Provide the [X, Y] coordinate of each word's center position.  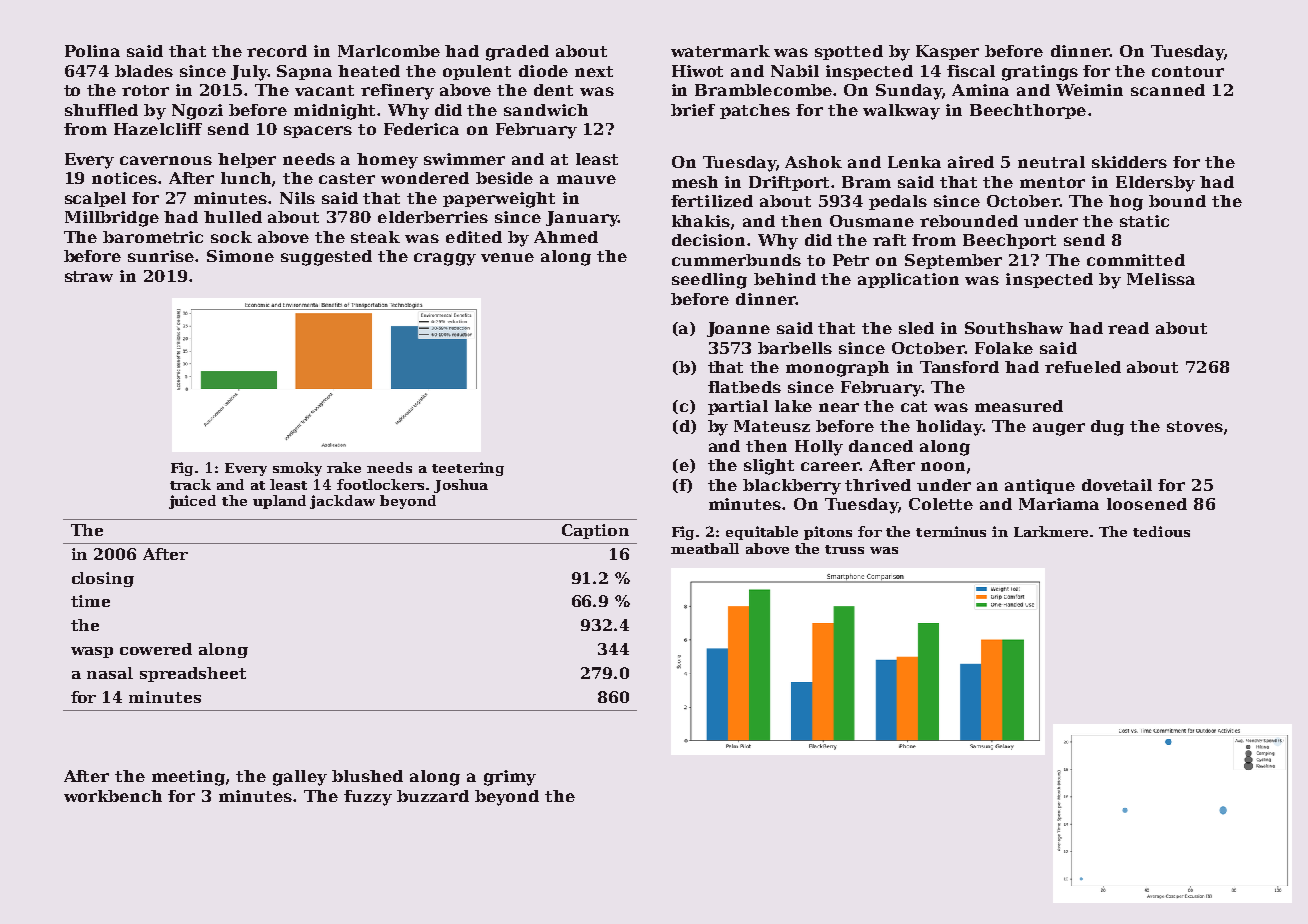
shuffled [101, 110]
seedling [709, 281]
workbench [113, 796]
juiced [192, 502]
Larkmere [1051, 531]
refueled [1083, 367]
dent [553, 90]
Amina [980, 90]
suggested [326, 258]
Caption [595, 531]
